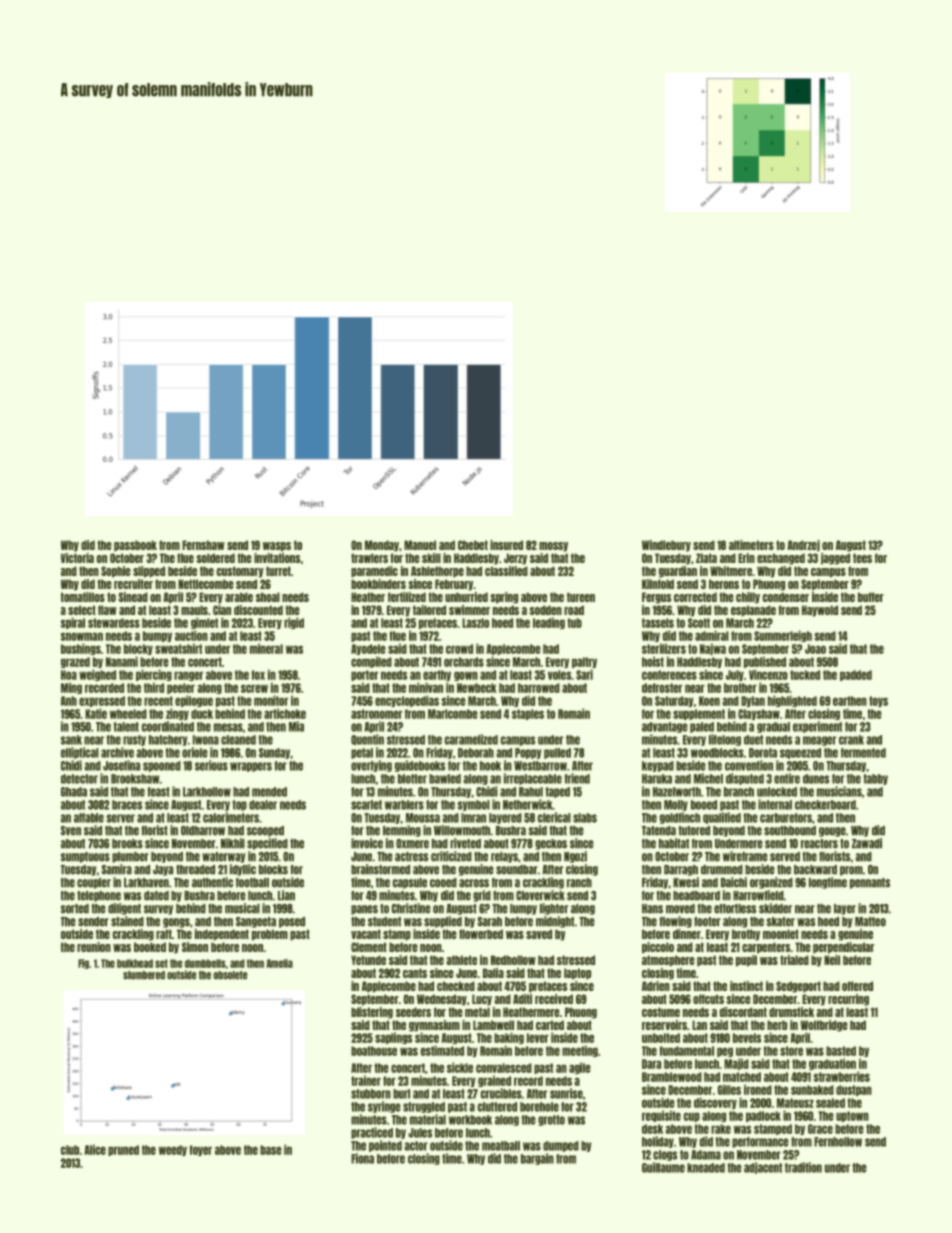  I want to click on moved, so click(680, 909).
